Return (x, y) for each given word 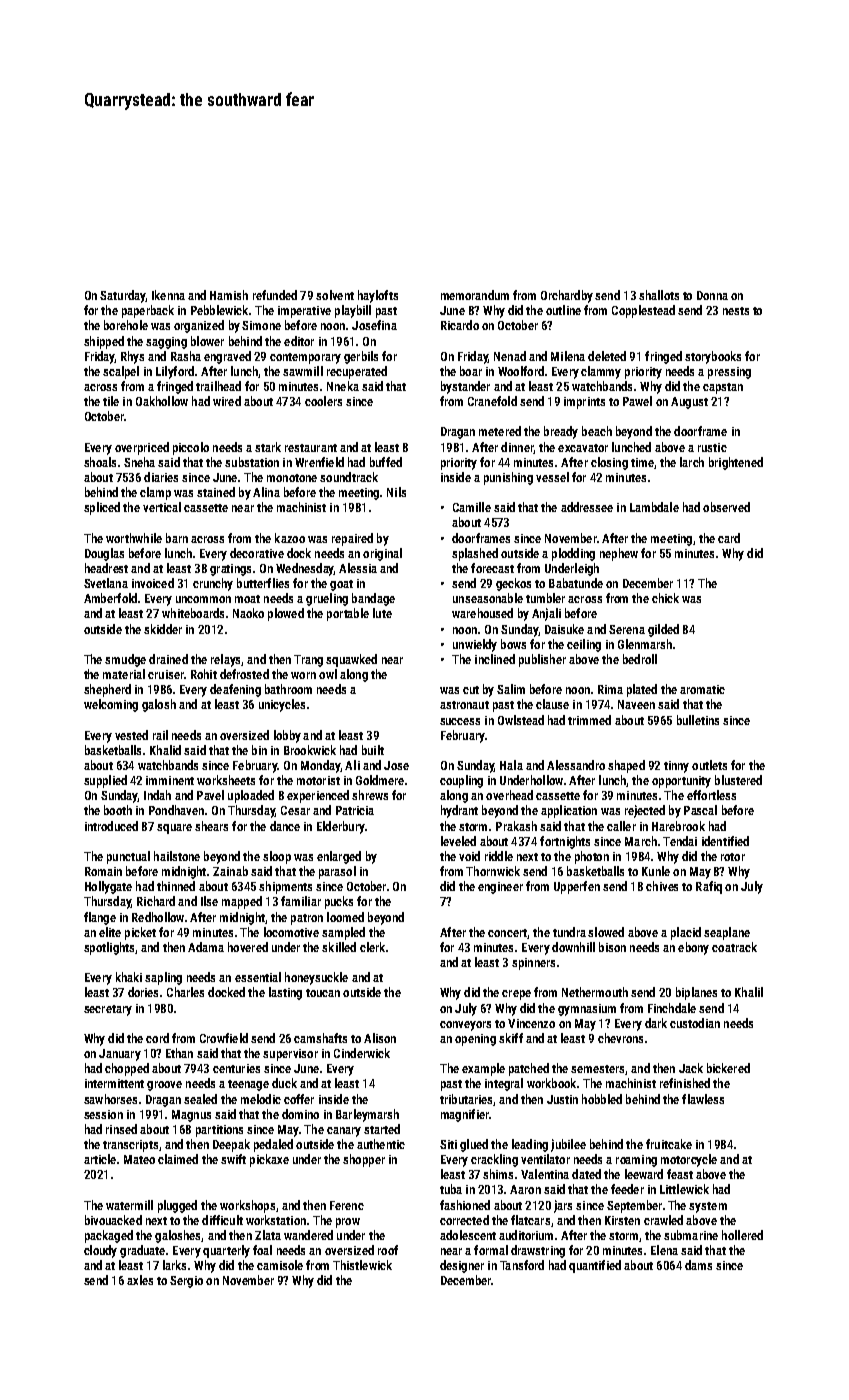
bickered (728, 1068)
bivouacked (113, 1220)
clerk (372, 947)
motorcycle (689, 1160)
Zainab (230, 871)
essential (258, 977)
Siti (448, 1144)
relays (225, 660)
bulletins (698, 720)
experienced (318, 796)
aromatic (702, 689)
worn (303, 675)
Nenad (510, 356)
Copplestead (643, 311)
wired (227, 401)
